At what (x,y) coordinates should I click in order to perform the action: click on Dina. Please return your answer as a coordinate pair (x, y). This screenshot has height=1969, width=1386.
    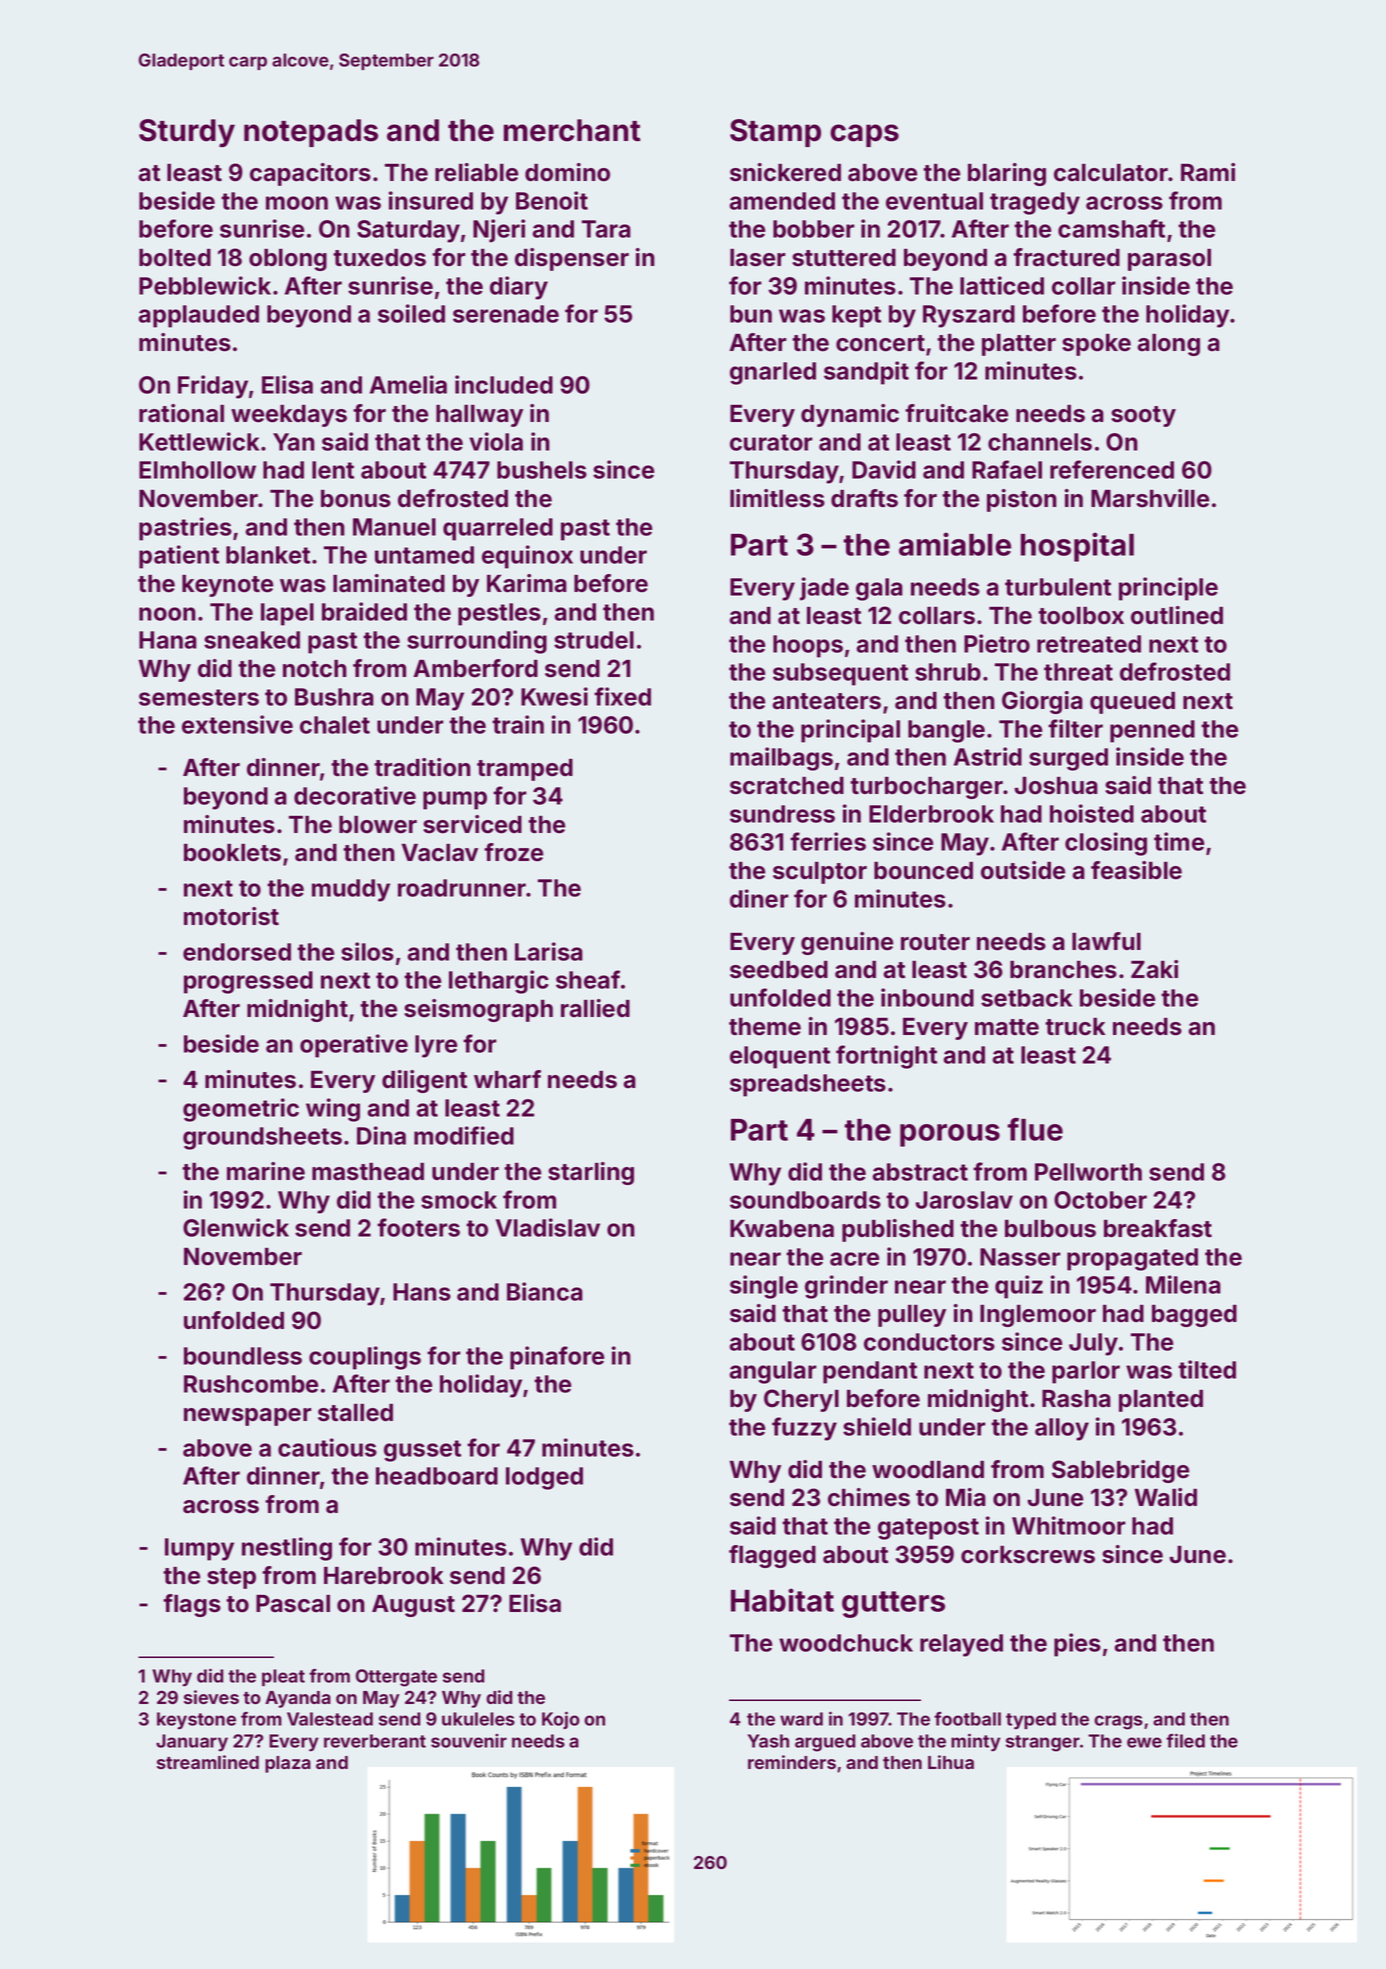
    Looking at the image, I should click on (381, 1135).
